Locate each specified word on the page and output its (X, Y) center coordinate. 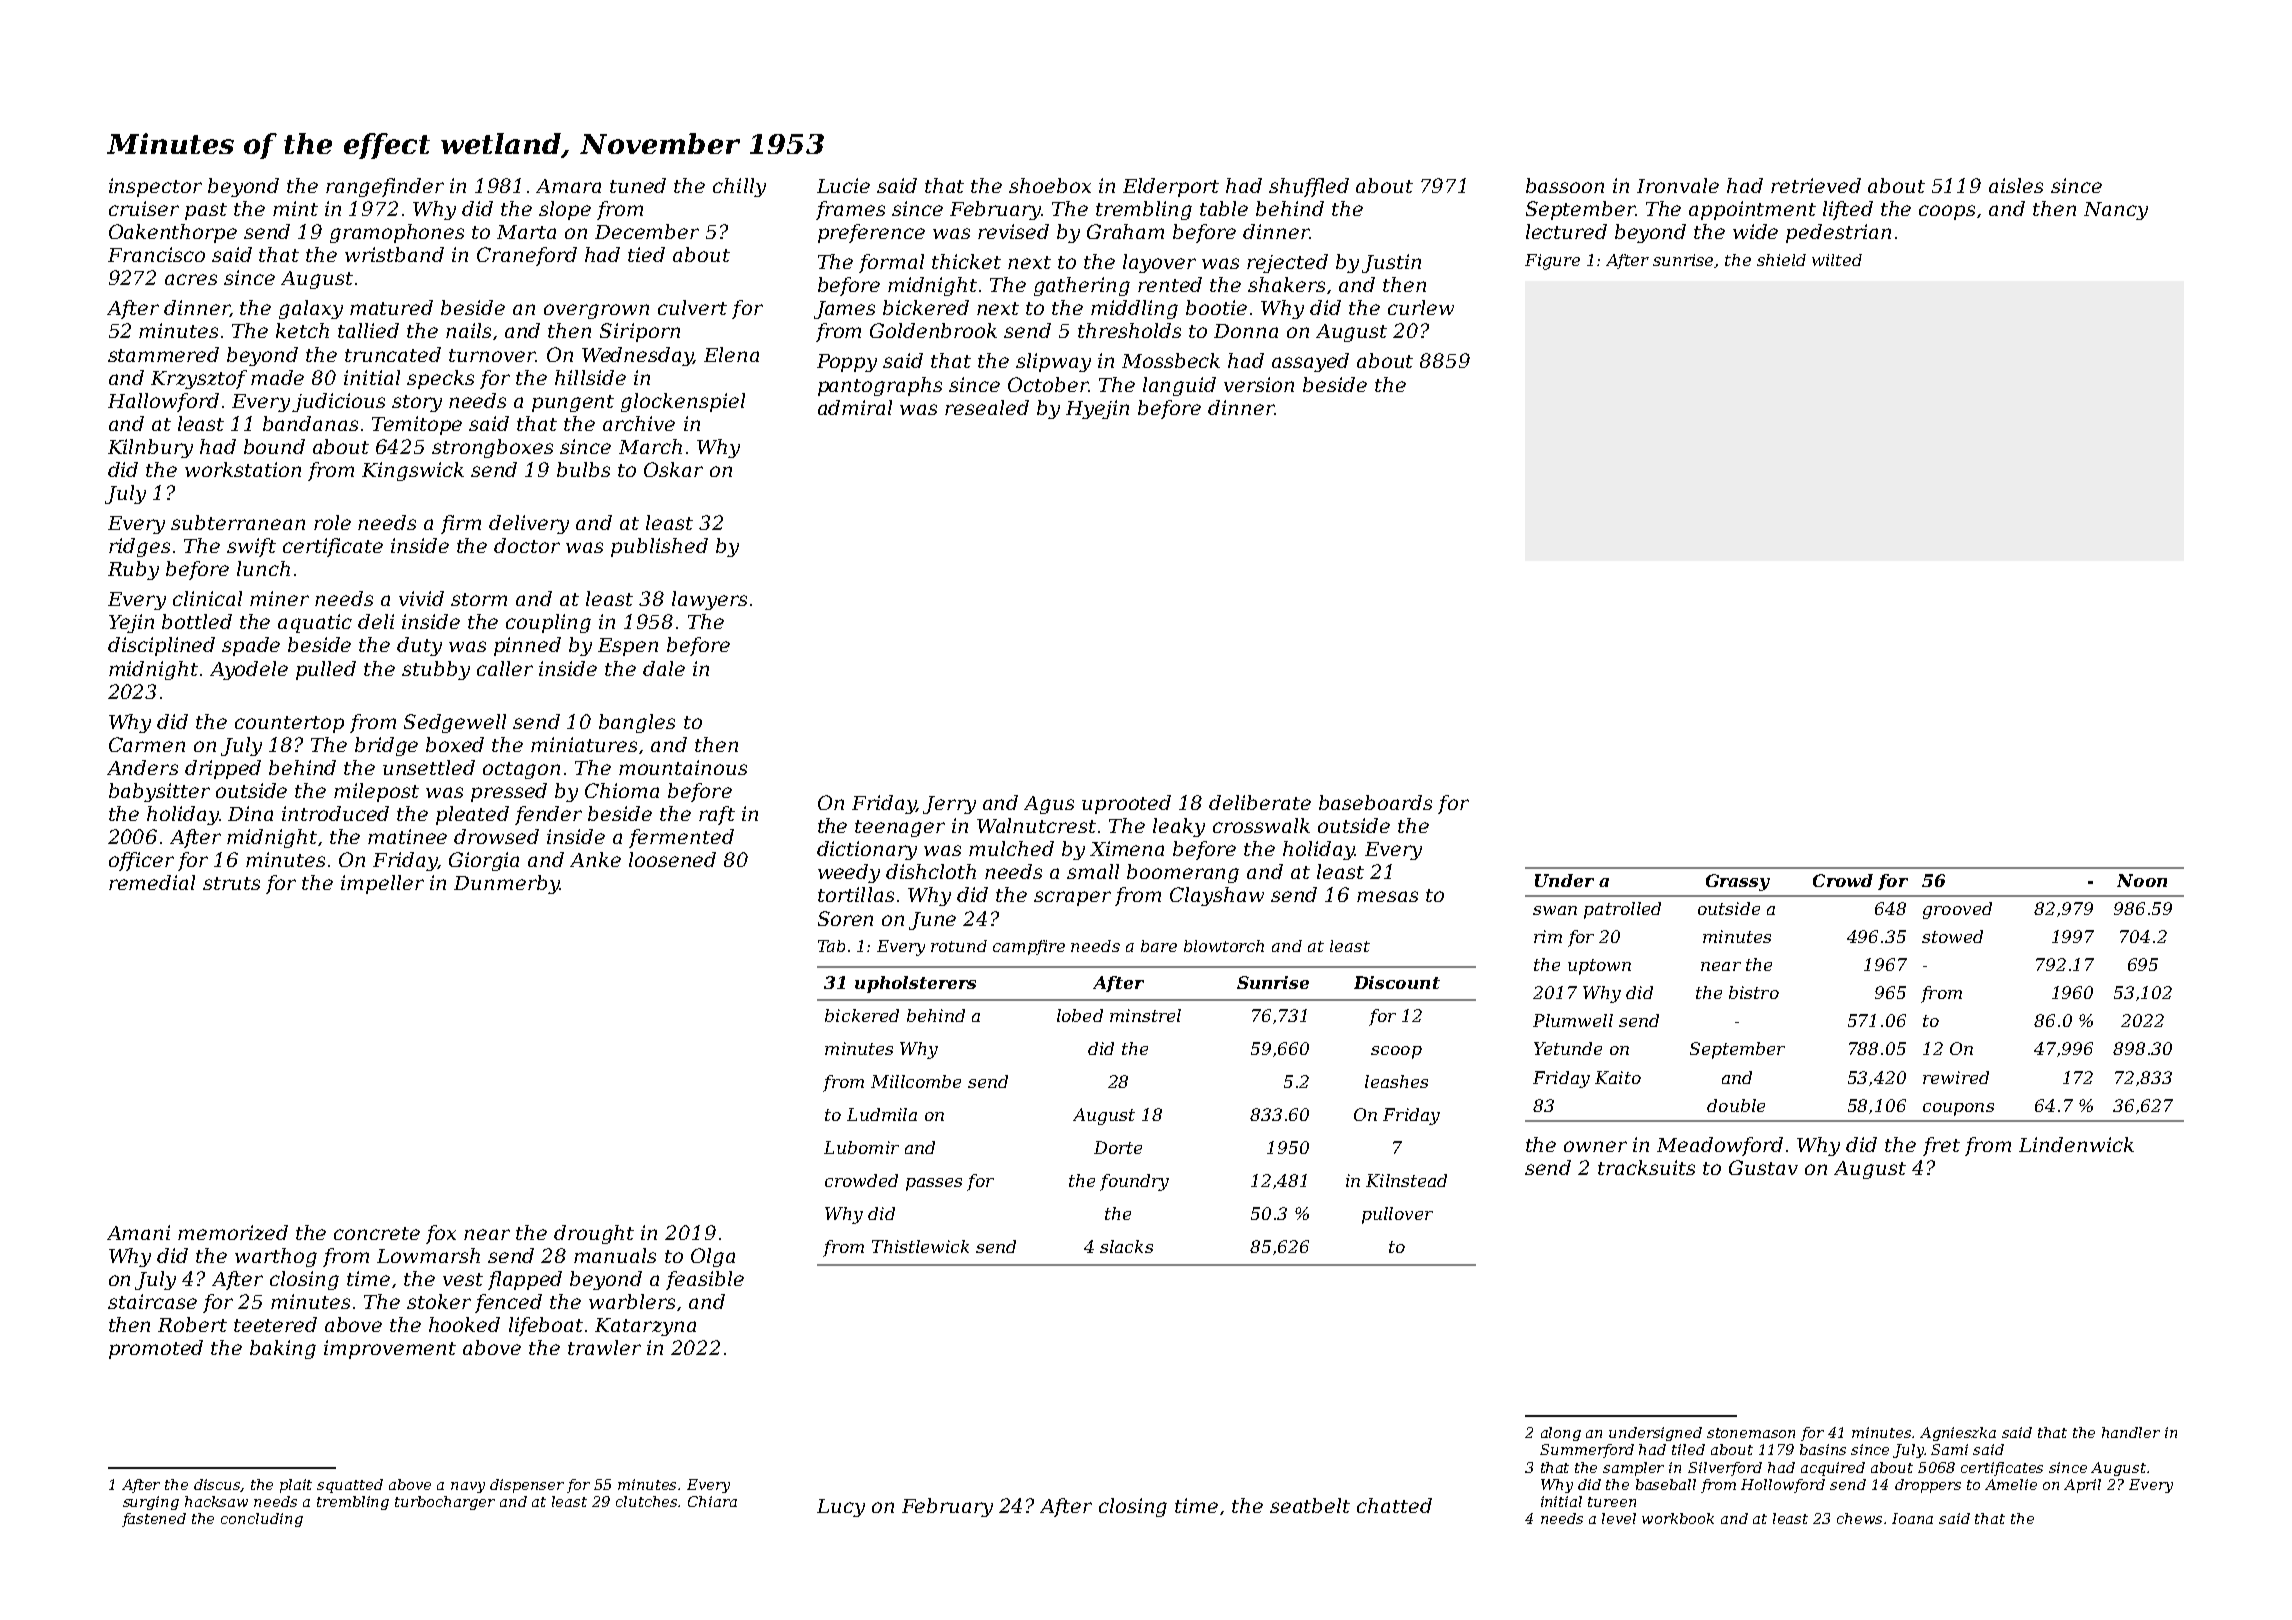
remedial (152, 882)
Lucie (843, 185)
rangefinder (385, 187)
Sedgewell (455, 723)
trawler (604, 1347)
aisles (2016, 185)
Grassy (1738, 882)
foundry (1134, 1182)
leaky (1179, 827)
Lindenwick (2076, 1144)
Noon (2142, 880)
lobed (1080, 1015)
